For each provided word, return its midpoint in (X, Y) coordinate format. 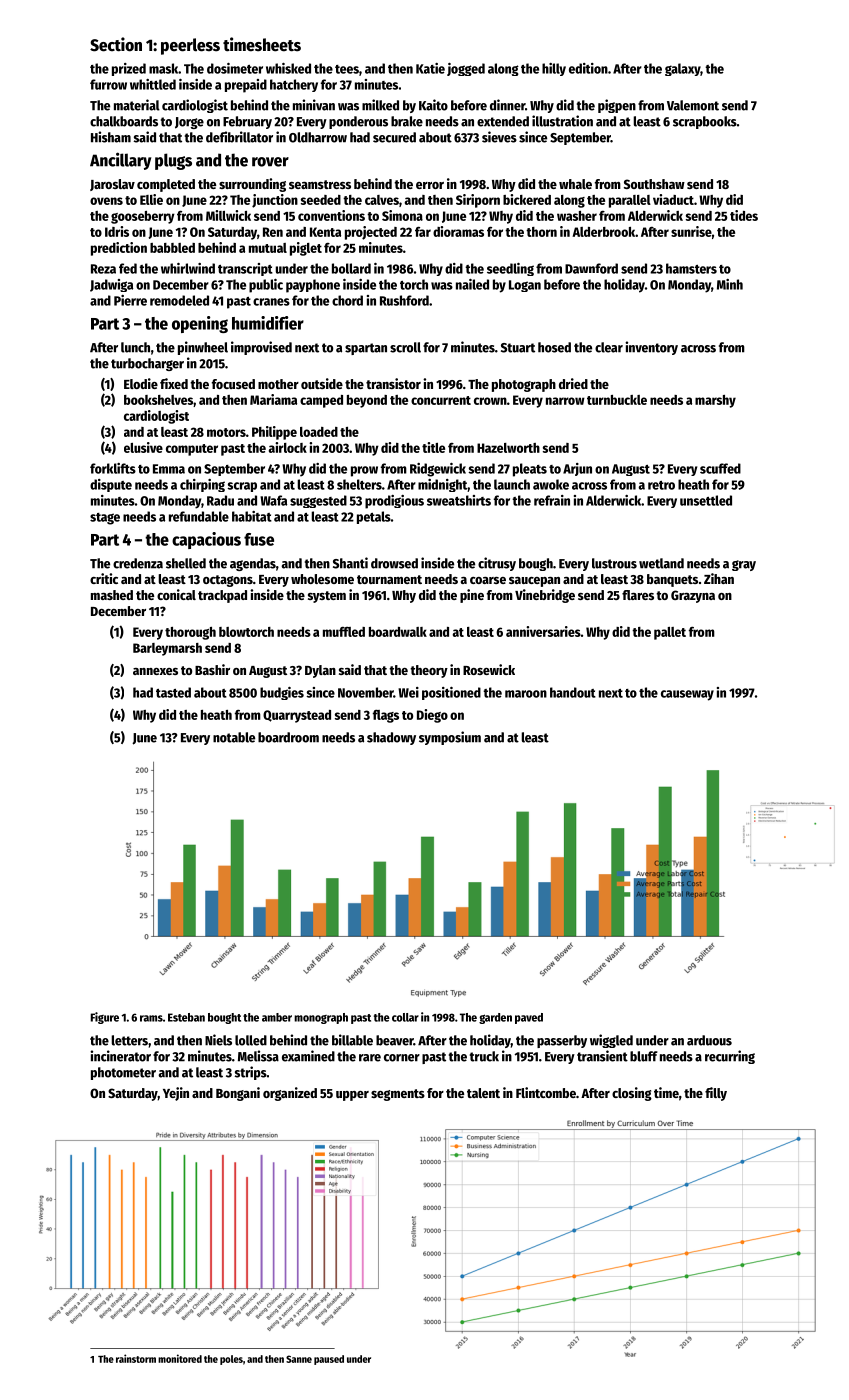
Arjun (577, 469)
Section (116, 44)
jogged (466, 69)
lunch (135, 347)
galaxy (683, 69)
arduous (709, 1040)
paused (329, 1360)
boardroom (288, 737)
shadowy (391, 738)
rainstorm (136, 1358)
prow (364, 471)
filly (716, 1094)
